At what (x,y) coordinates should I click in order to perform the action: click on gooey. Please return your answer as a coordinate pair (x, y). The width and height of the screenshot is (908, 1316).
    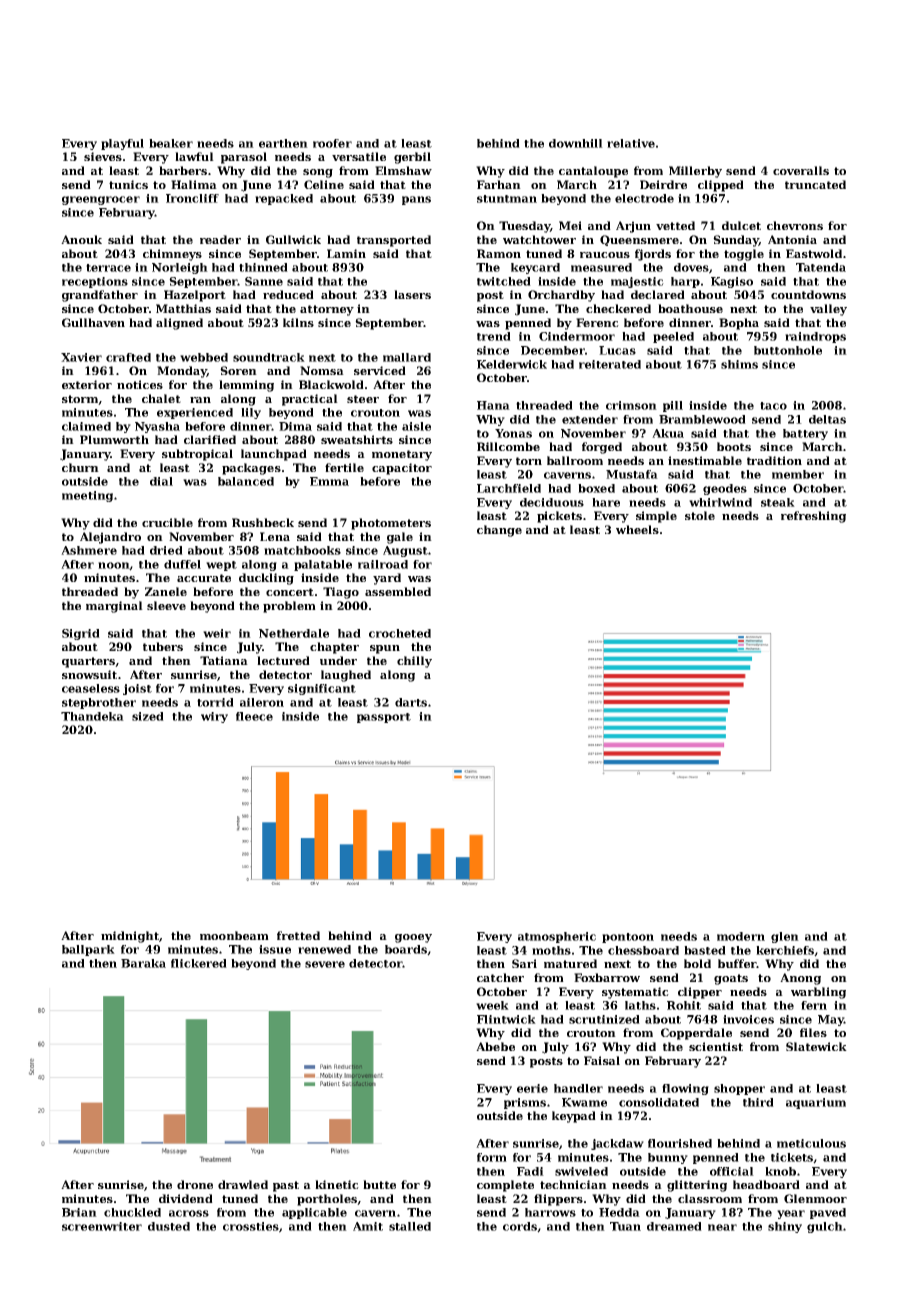
    Looking at the image, I should click on (413, 938).
